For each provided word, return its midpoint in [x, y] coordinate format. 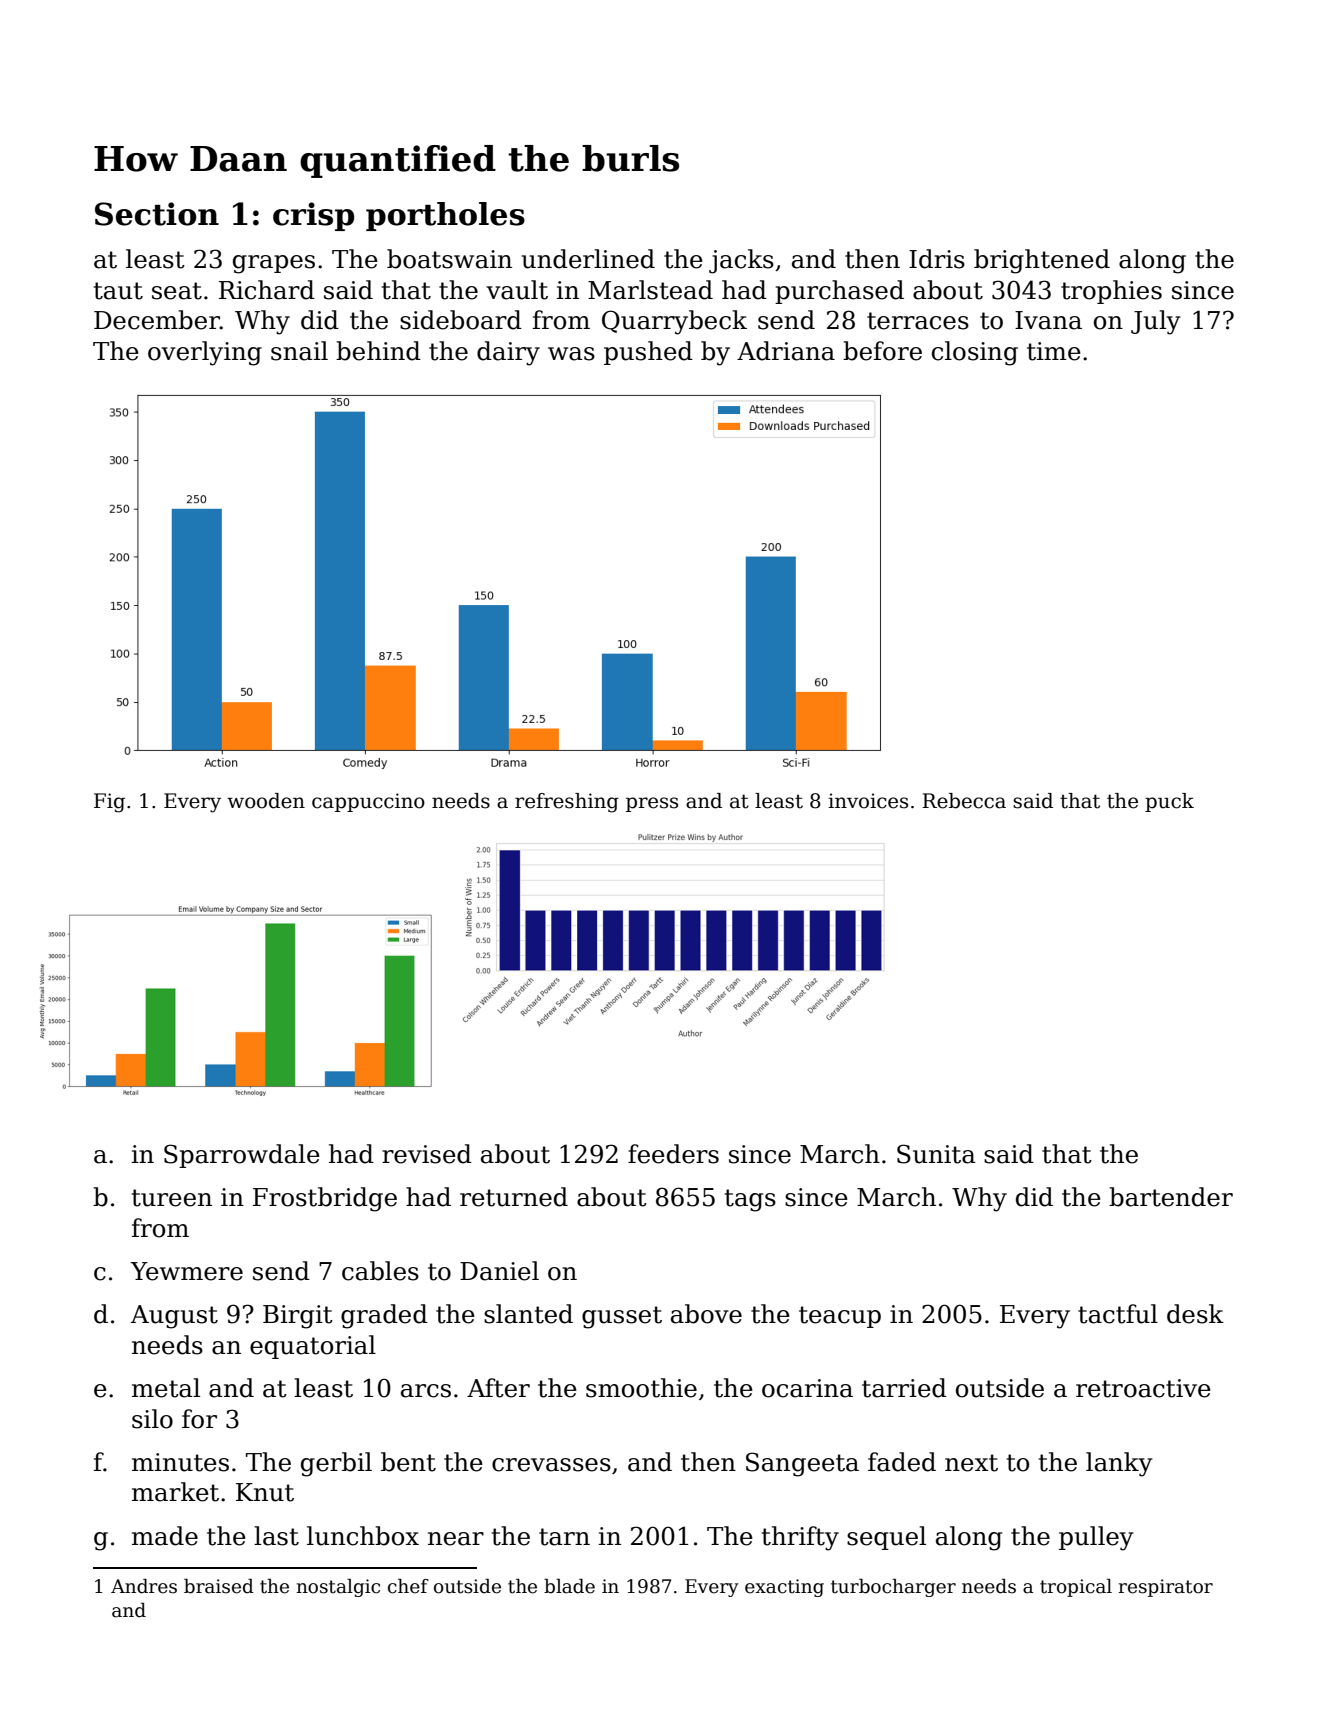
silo [152, 1419]
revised [427, 1154]
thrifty [800, 1538]
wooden [266, 801]
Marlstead [650, 290]
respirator [1165, 1588]
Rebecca [964, 801]
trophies [1111, 292]
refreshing [567, 803]
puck [1169, 802]
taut [118, 291]
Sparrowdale [242, 1156]
